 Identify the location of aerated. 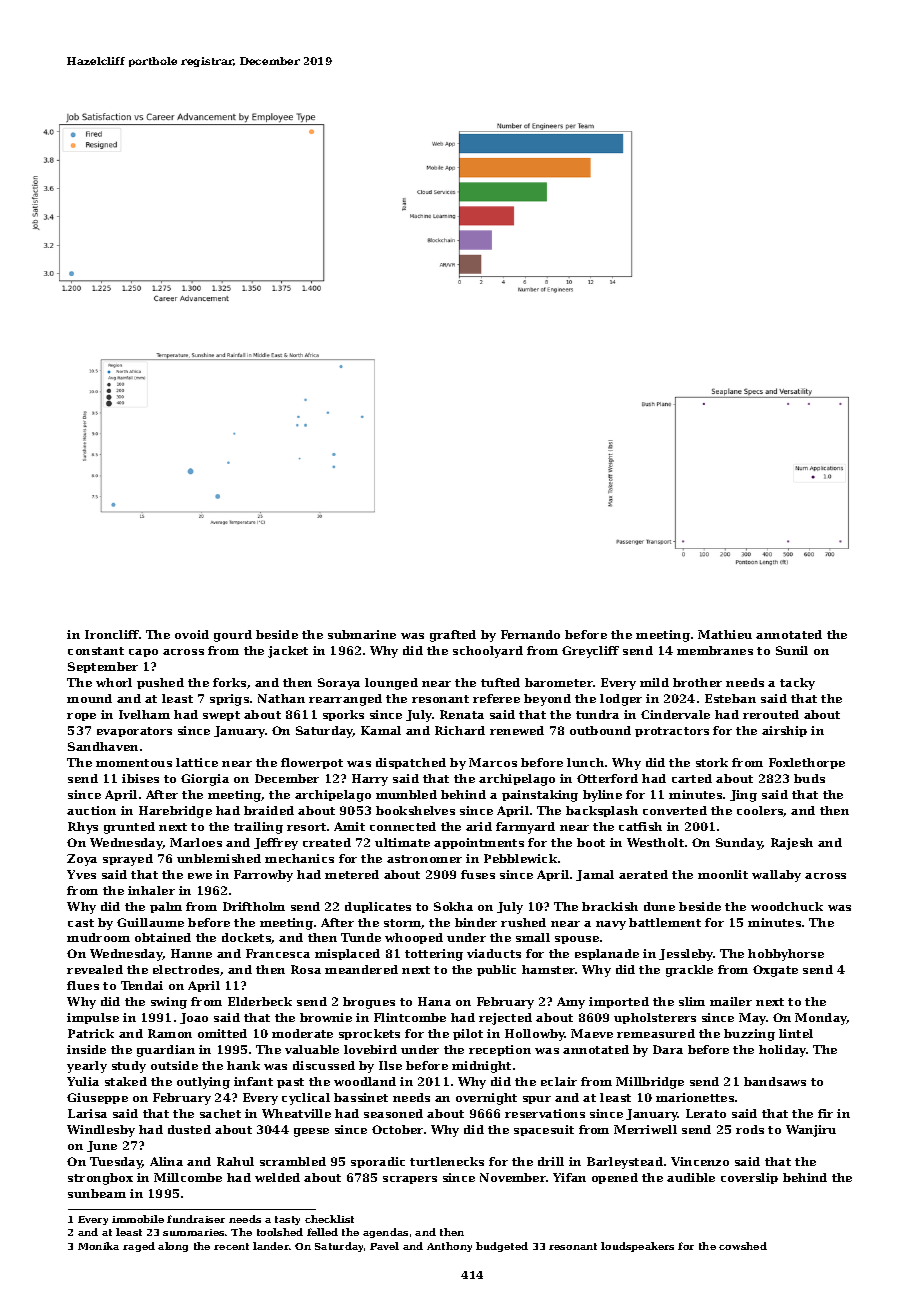
(643, 874).
